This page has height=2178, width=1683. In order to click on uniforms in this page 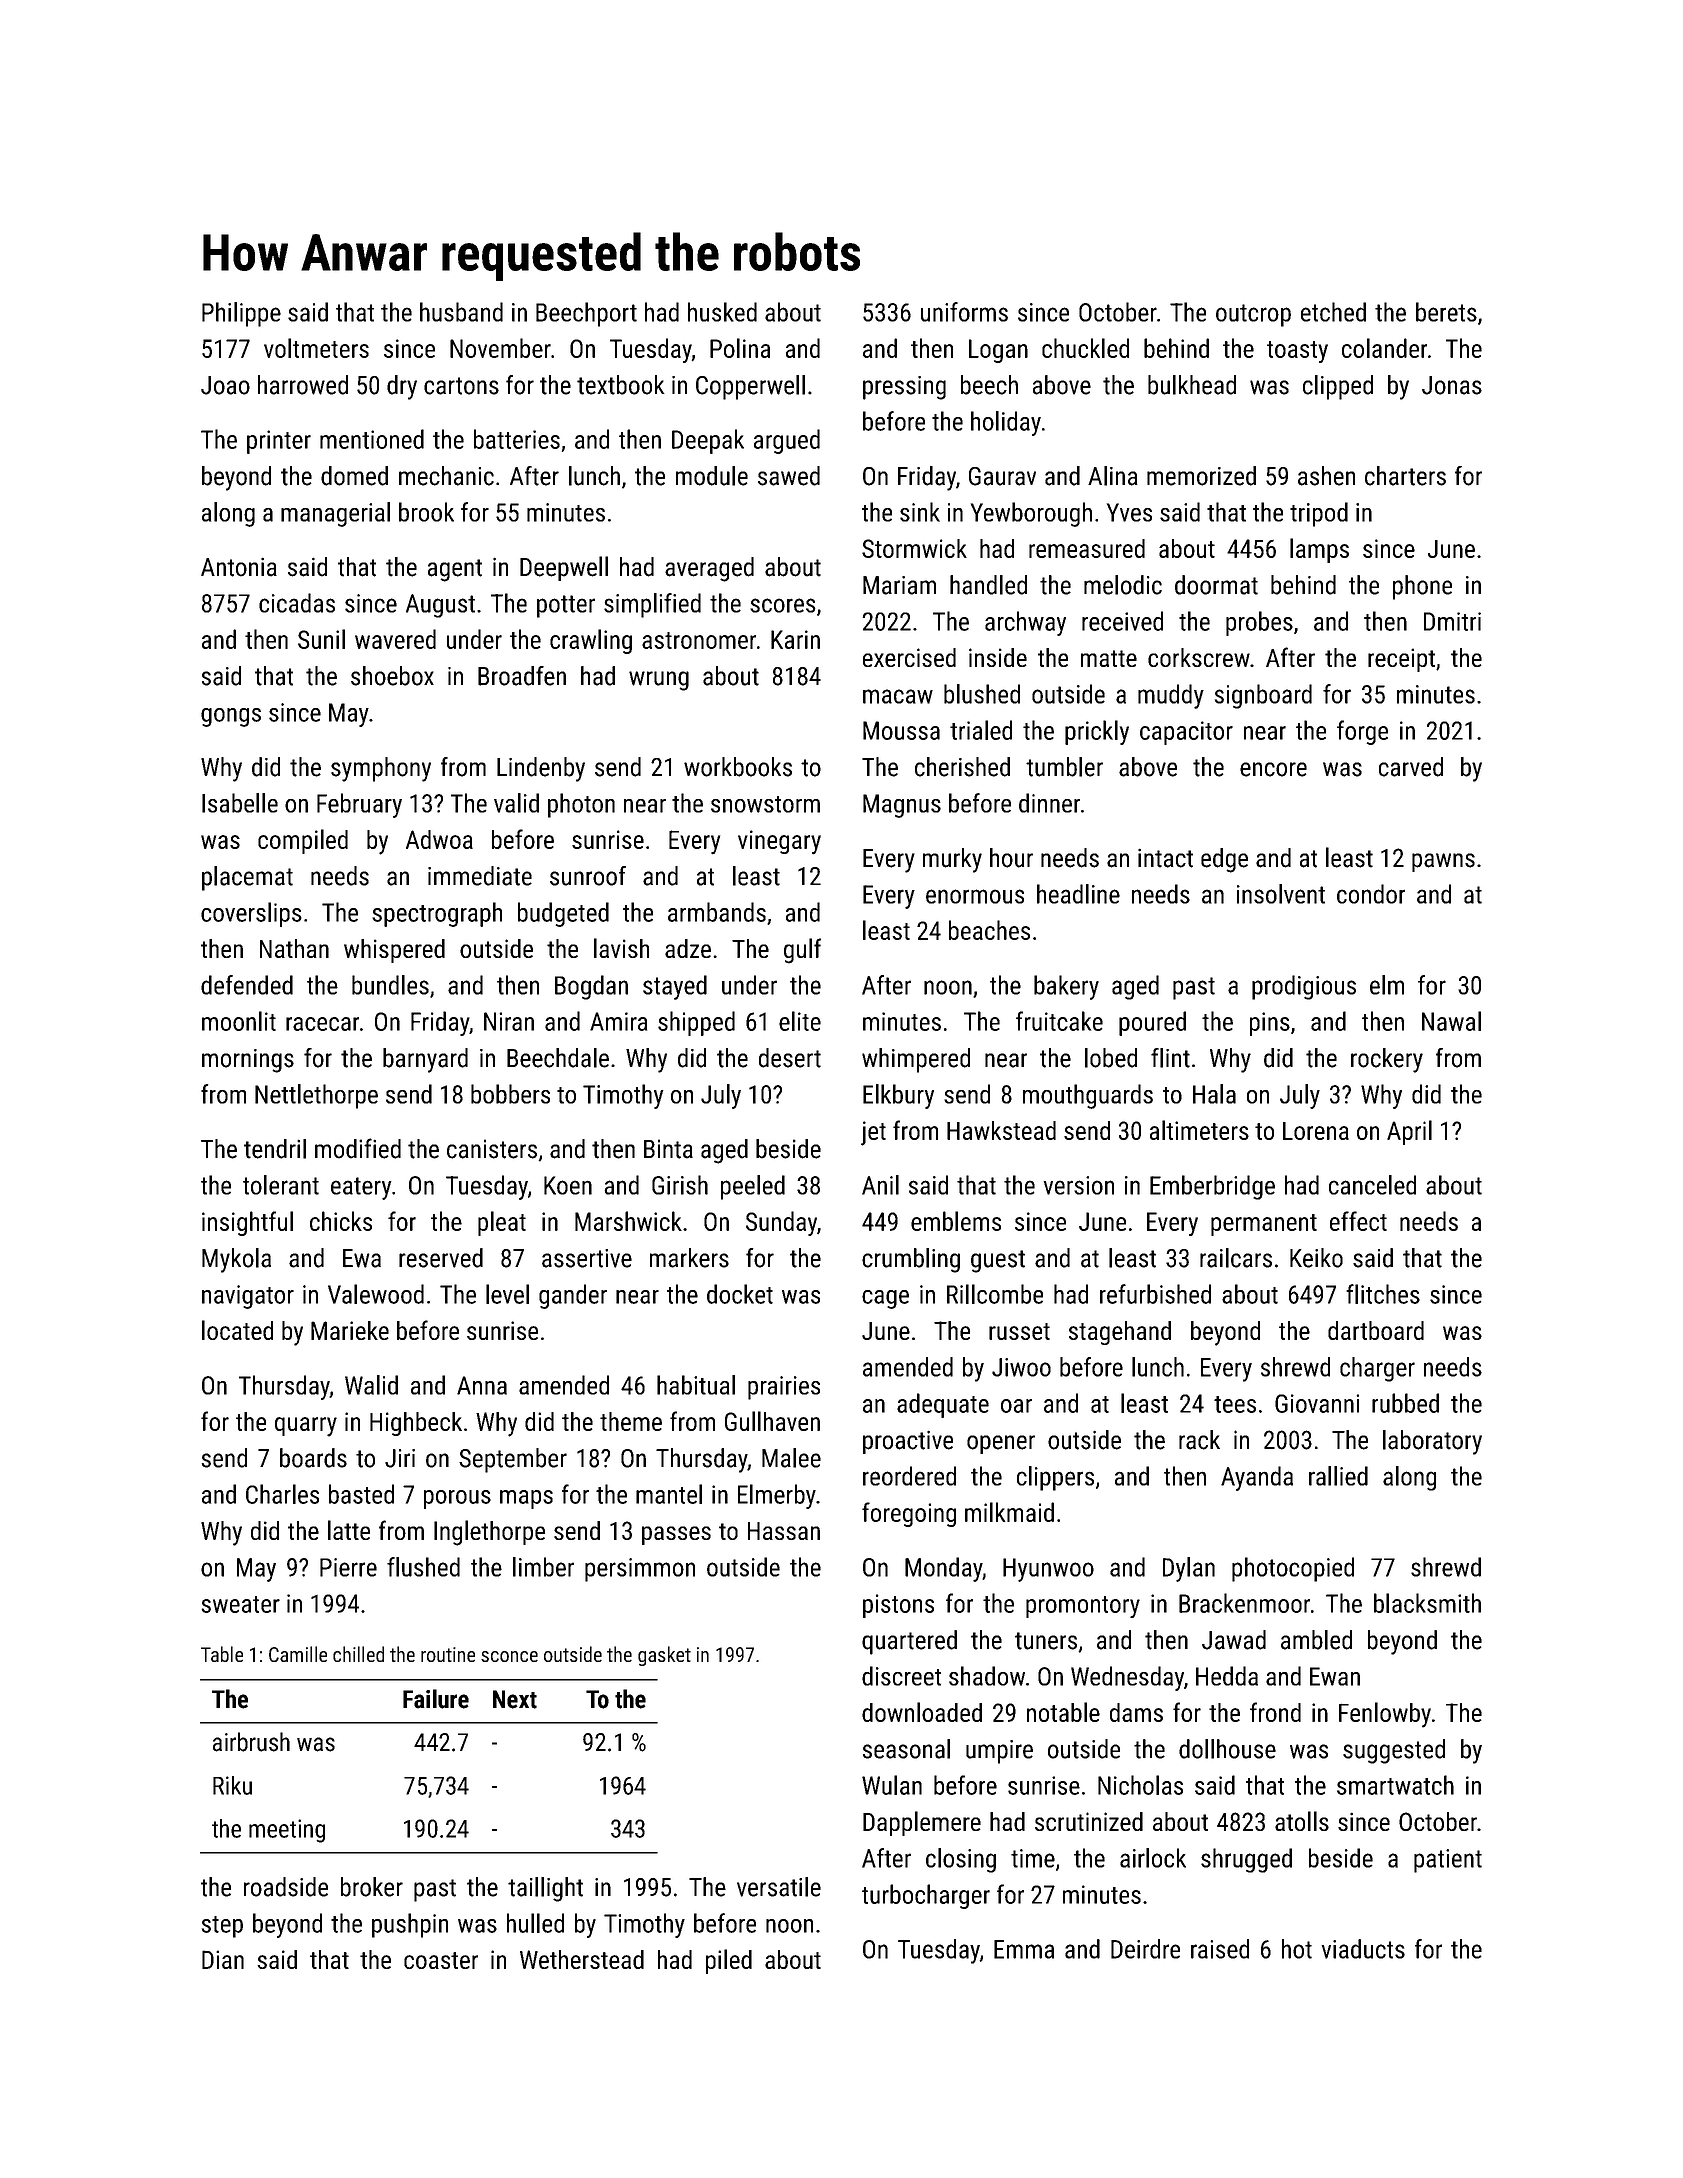, I will do `click(964, 312)`.
